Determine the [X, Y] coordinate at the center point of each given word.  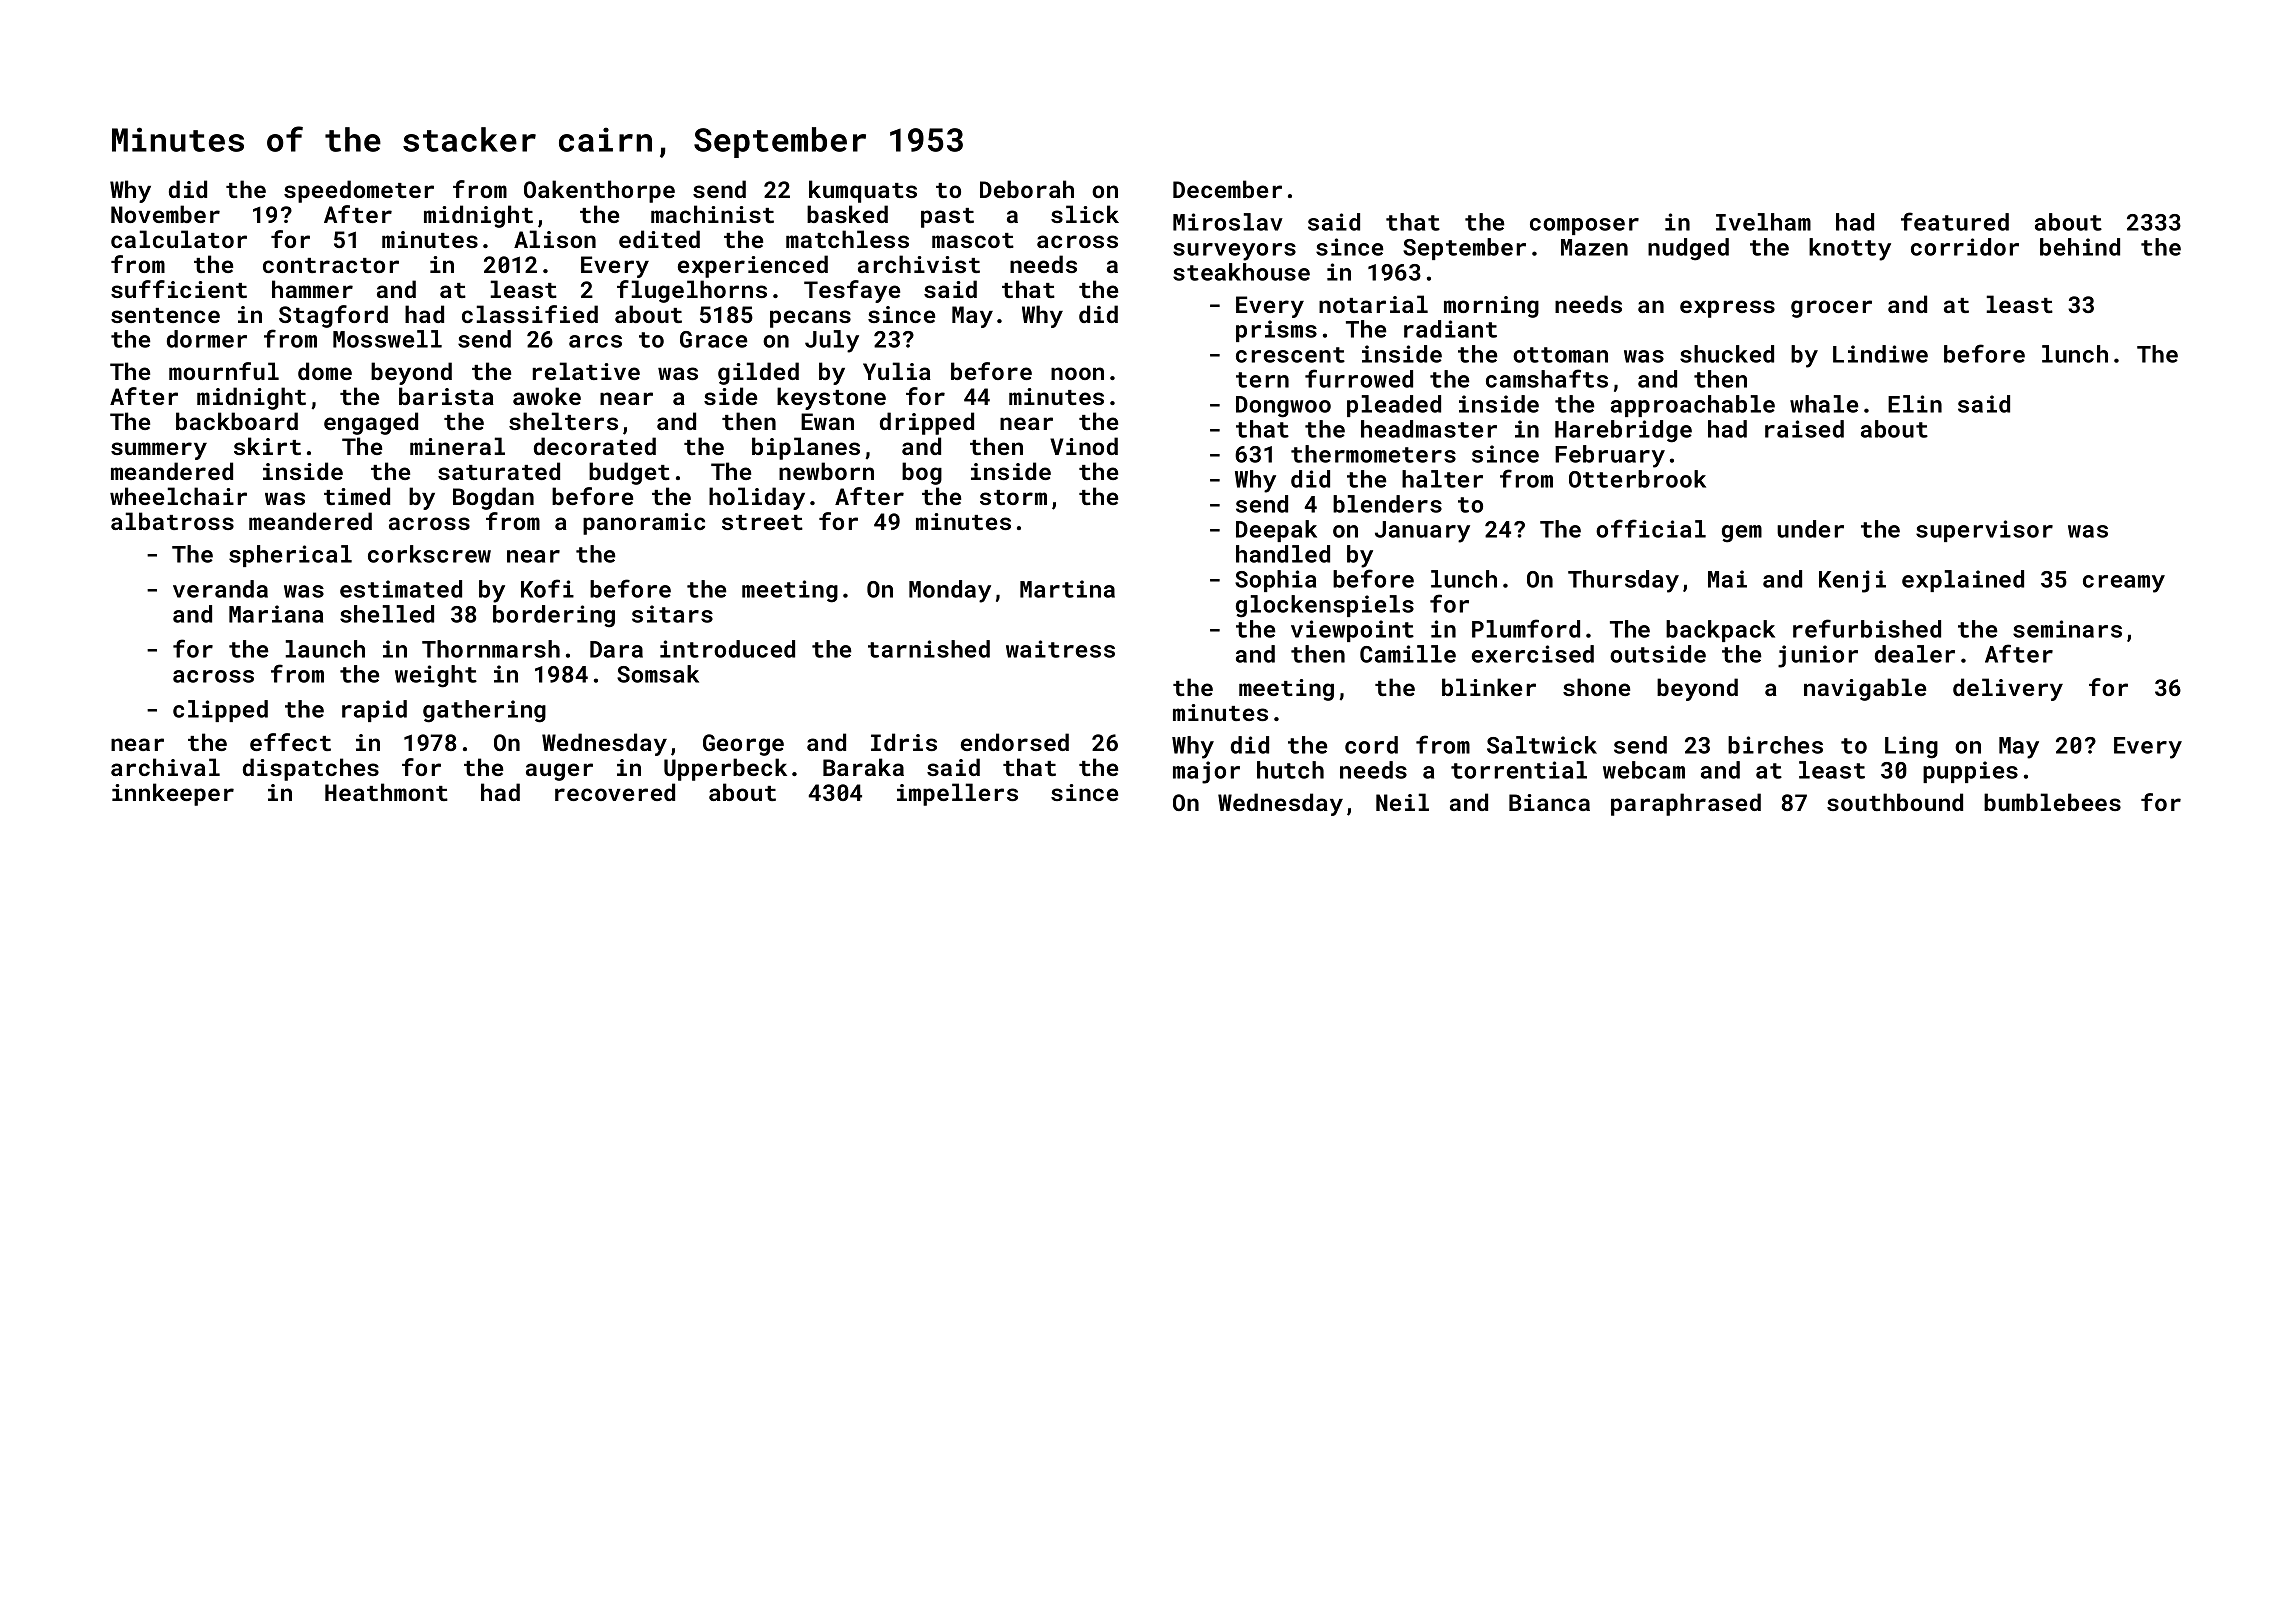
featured [1955, 221]
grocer [1831, 309]
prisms [1276, 331]
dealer [1915, 654]
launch [325, 649]
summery [159, 451]
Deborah [1027, 189]
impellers [957, 794]
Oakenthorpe [599, 191]
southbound [1895, 802]
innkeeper [173, 794]
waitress [1060, 649]
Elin [1915, 404]
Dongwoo [1283, 407]
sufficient [179, 289]
